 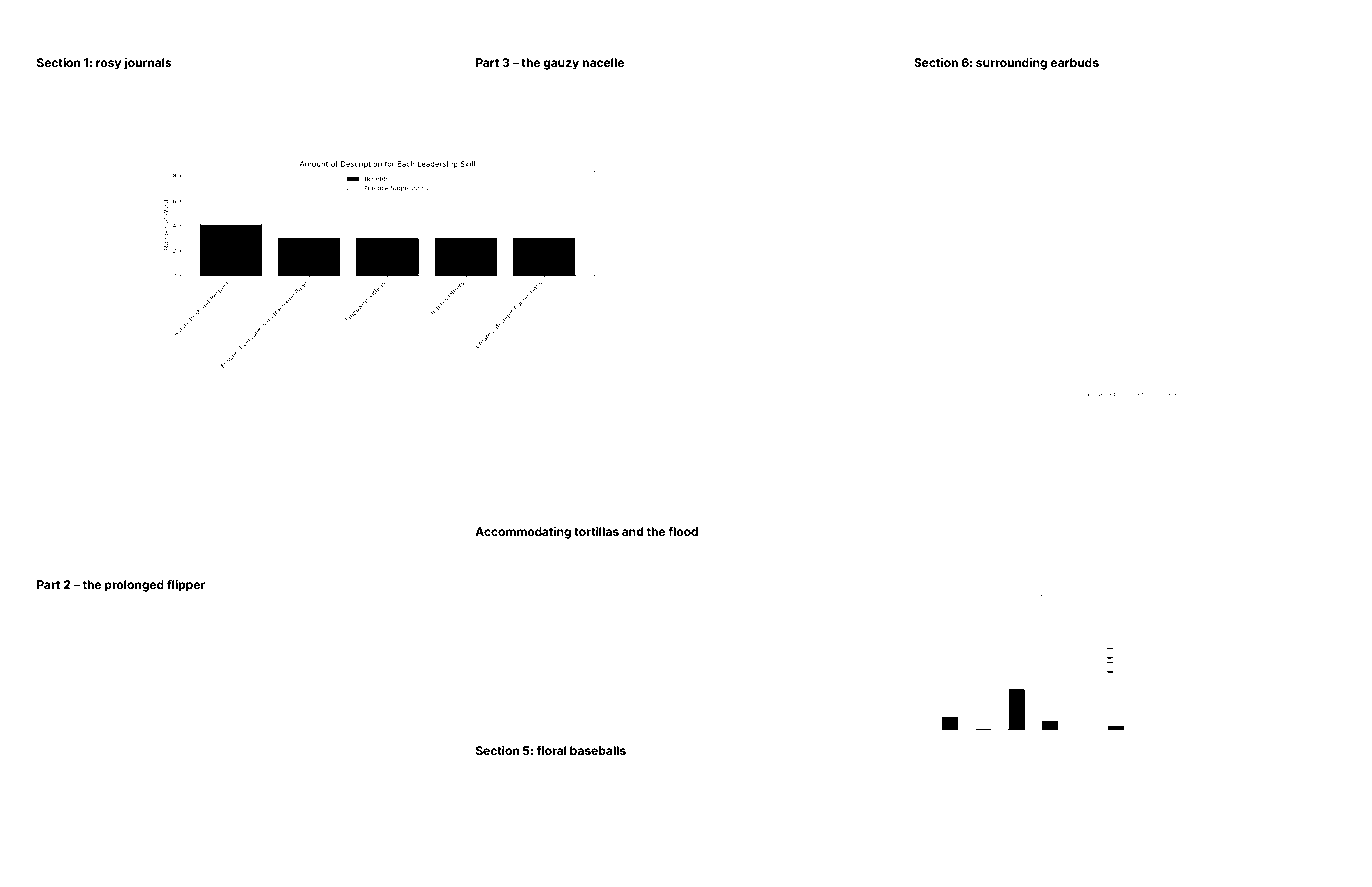 What do you see at coordinates (1074, 62) in the screenshot?
I see `earbuds` at bounding box center [1074, 62].
